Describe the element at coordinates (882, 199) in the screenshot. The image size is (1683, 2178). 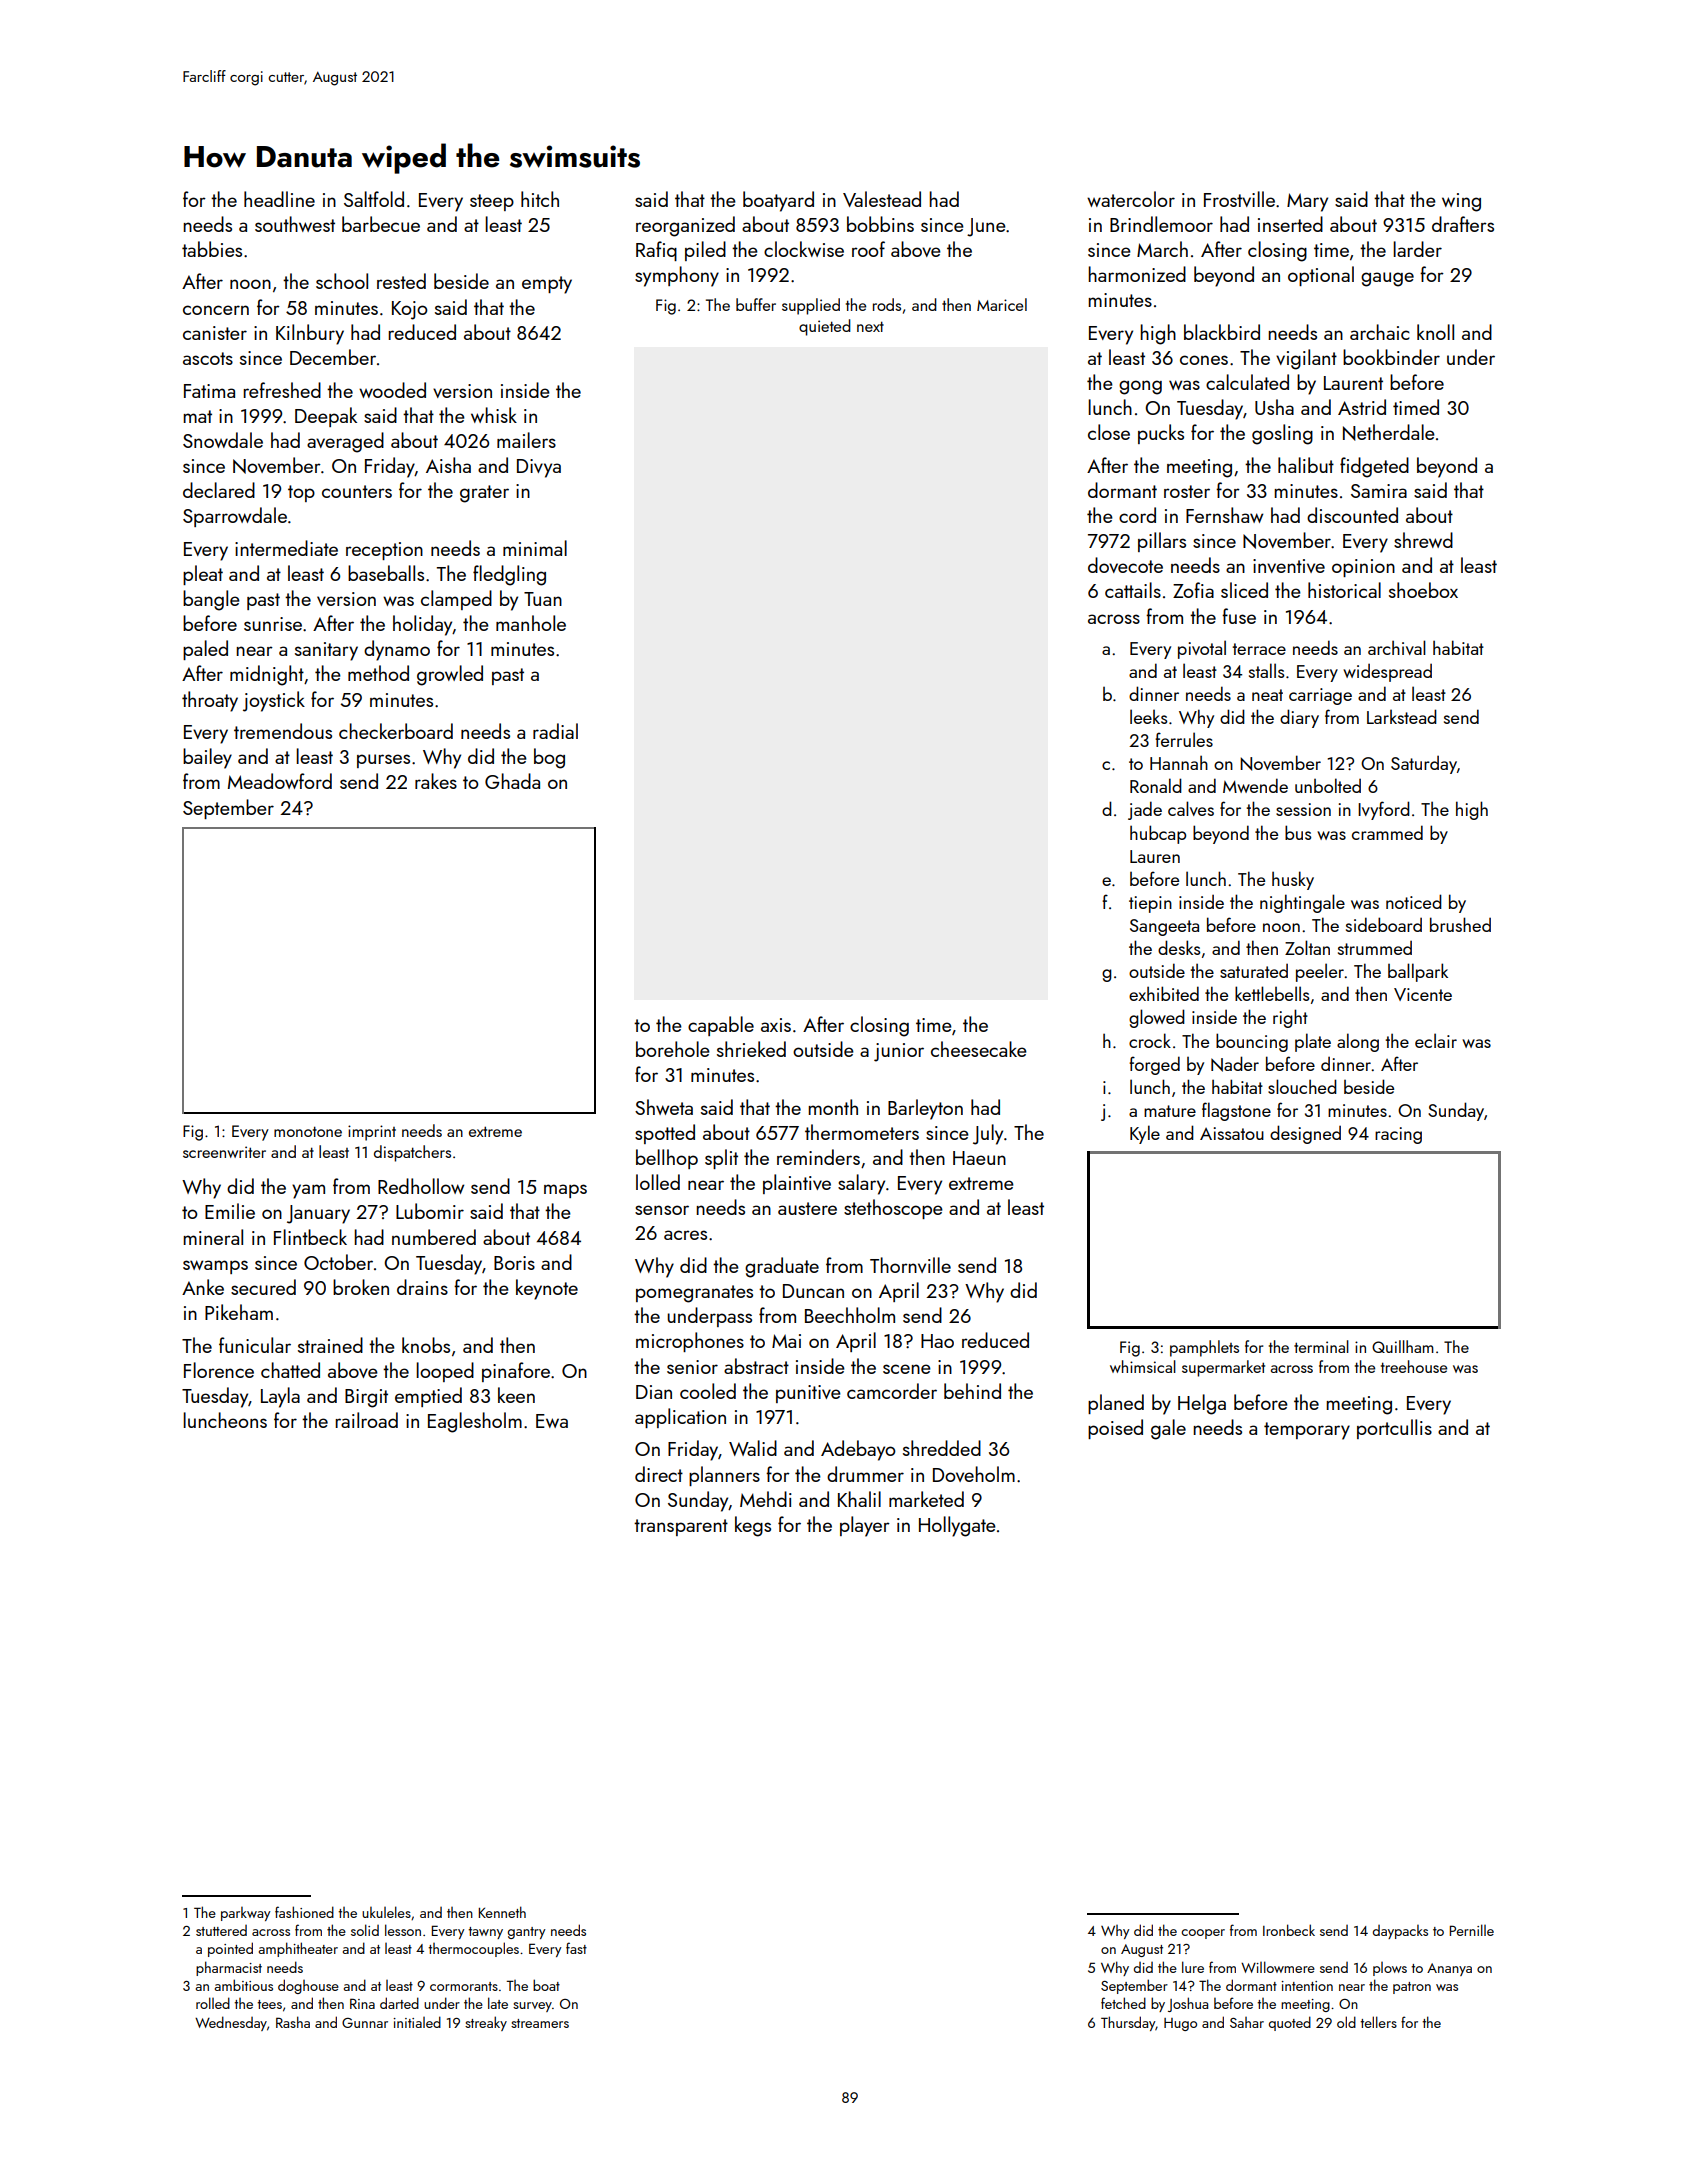
I see `Valestead` at that location.
